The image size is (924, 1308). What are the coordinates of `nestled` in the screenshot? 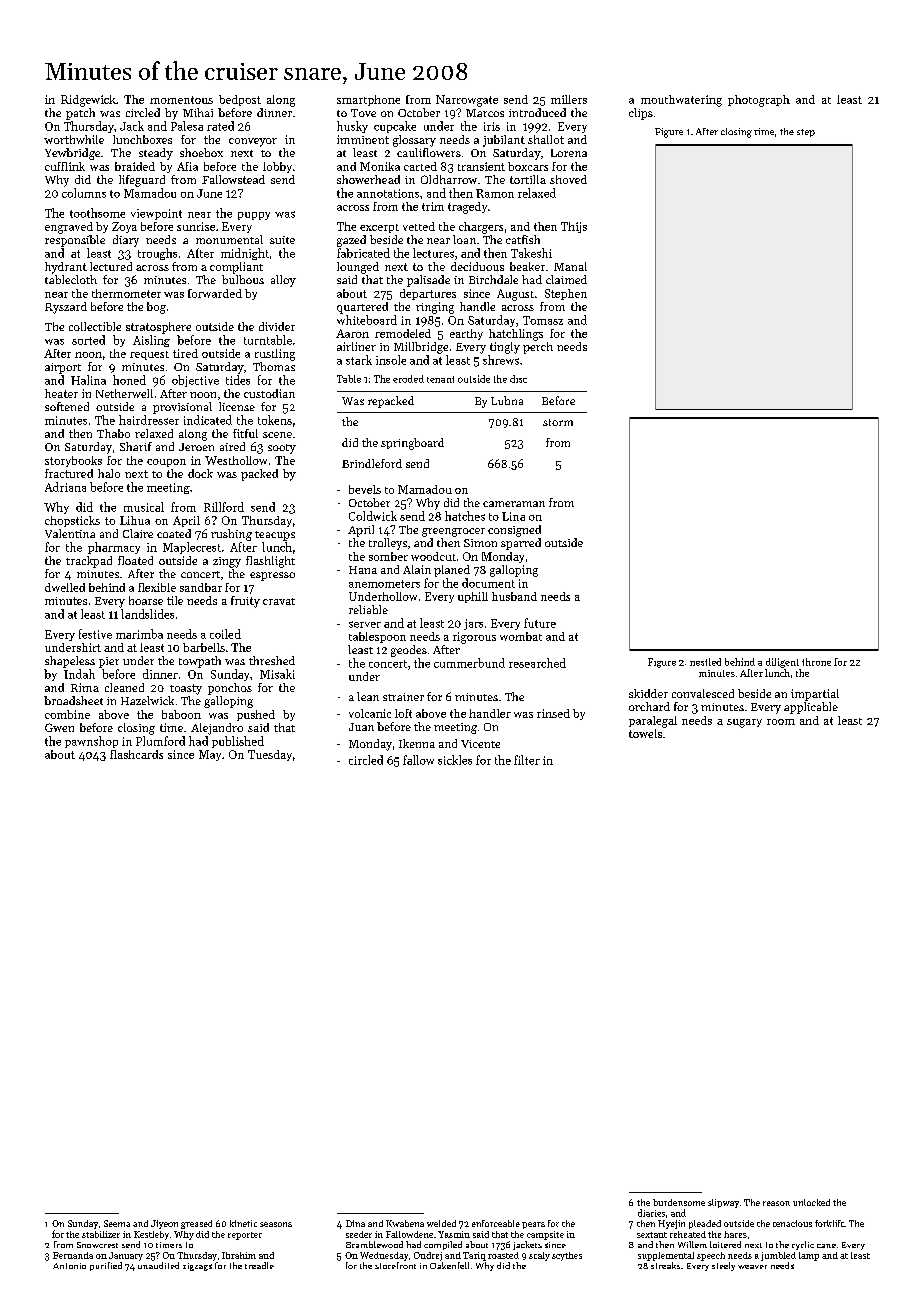 It's located at (705, 662).
